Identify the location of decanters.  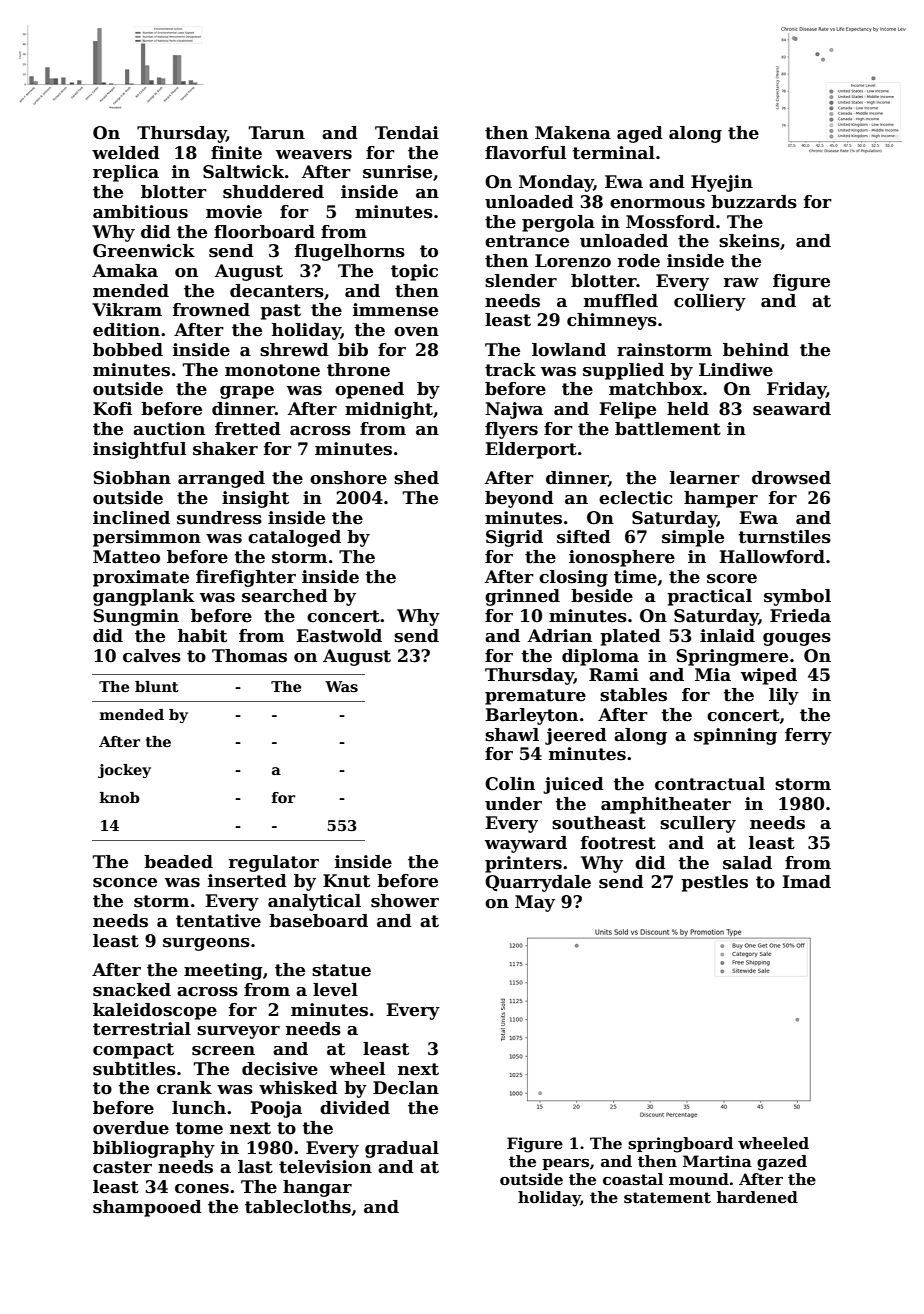
(277, 291).
